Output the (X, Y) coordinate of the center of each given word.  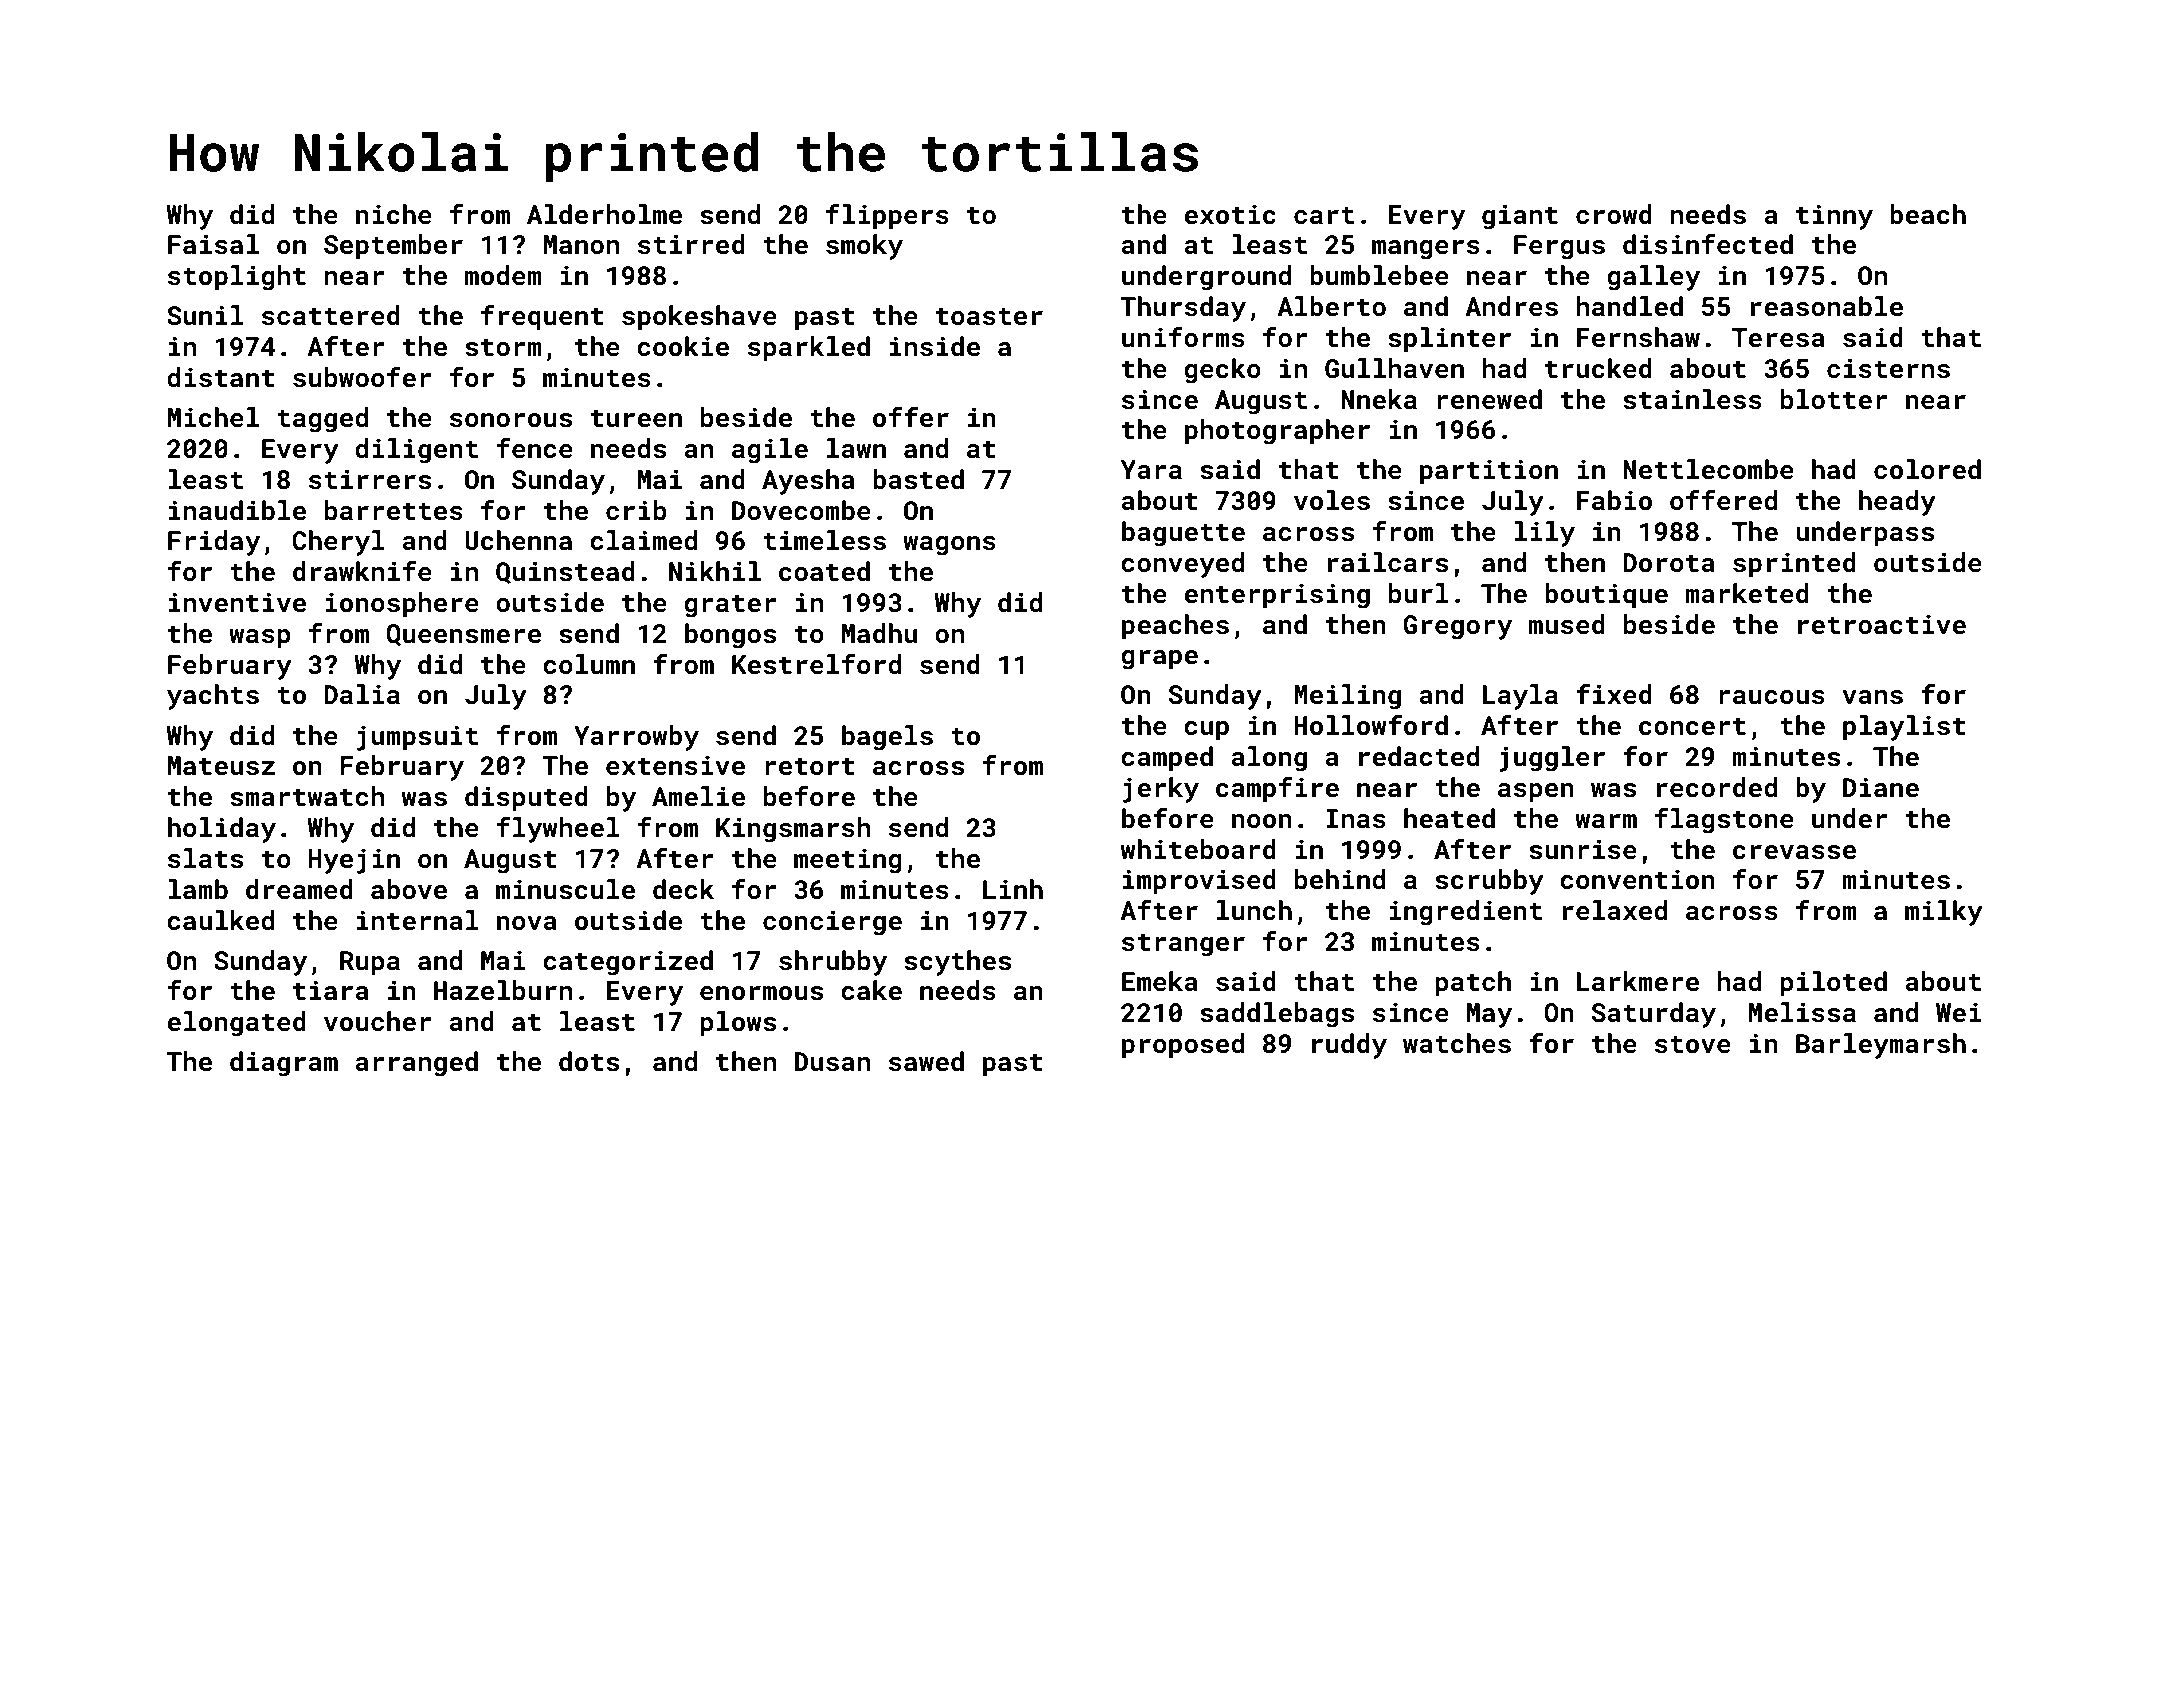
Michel (213, 417)
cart (1324, 216)
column (589, 664)
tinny (1834, 217)
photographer (1277, 432)
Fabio (1614, 500)
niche (394, 214)
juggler (1552, 759)
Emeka (1160, 981)
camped (1167, 759)
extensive (675, 766)
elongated (236, 1024)
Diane (1881, 788)
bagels (887, 738)
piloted (1833, 984)
